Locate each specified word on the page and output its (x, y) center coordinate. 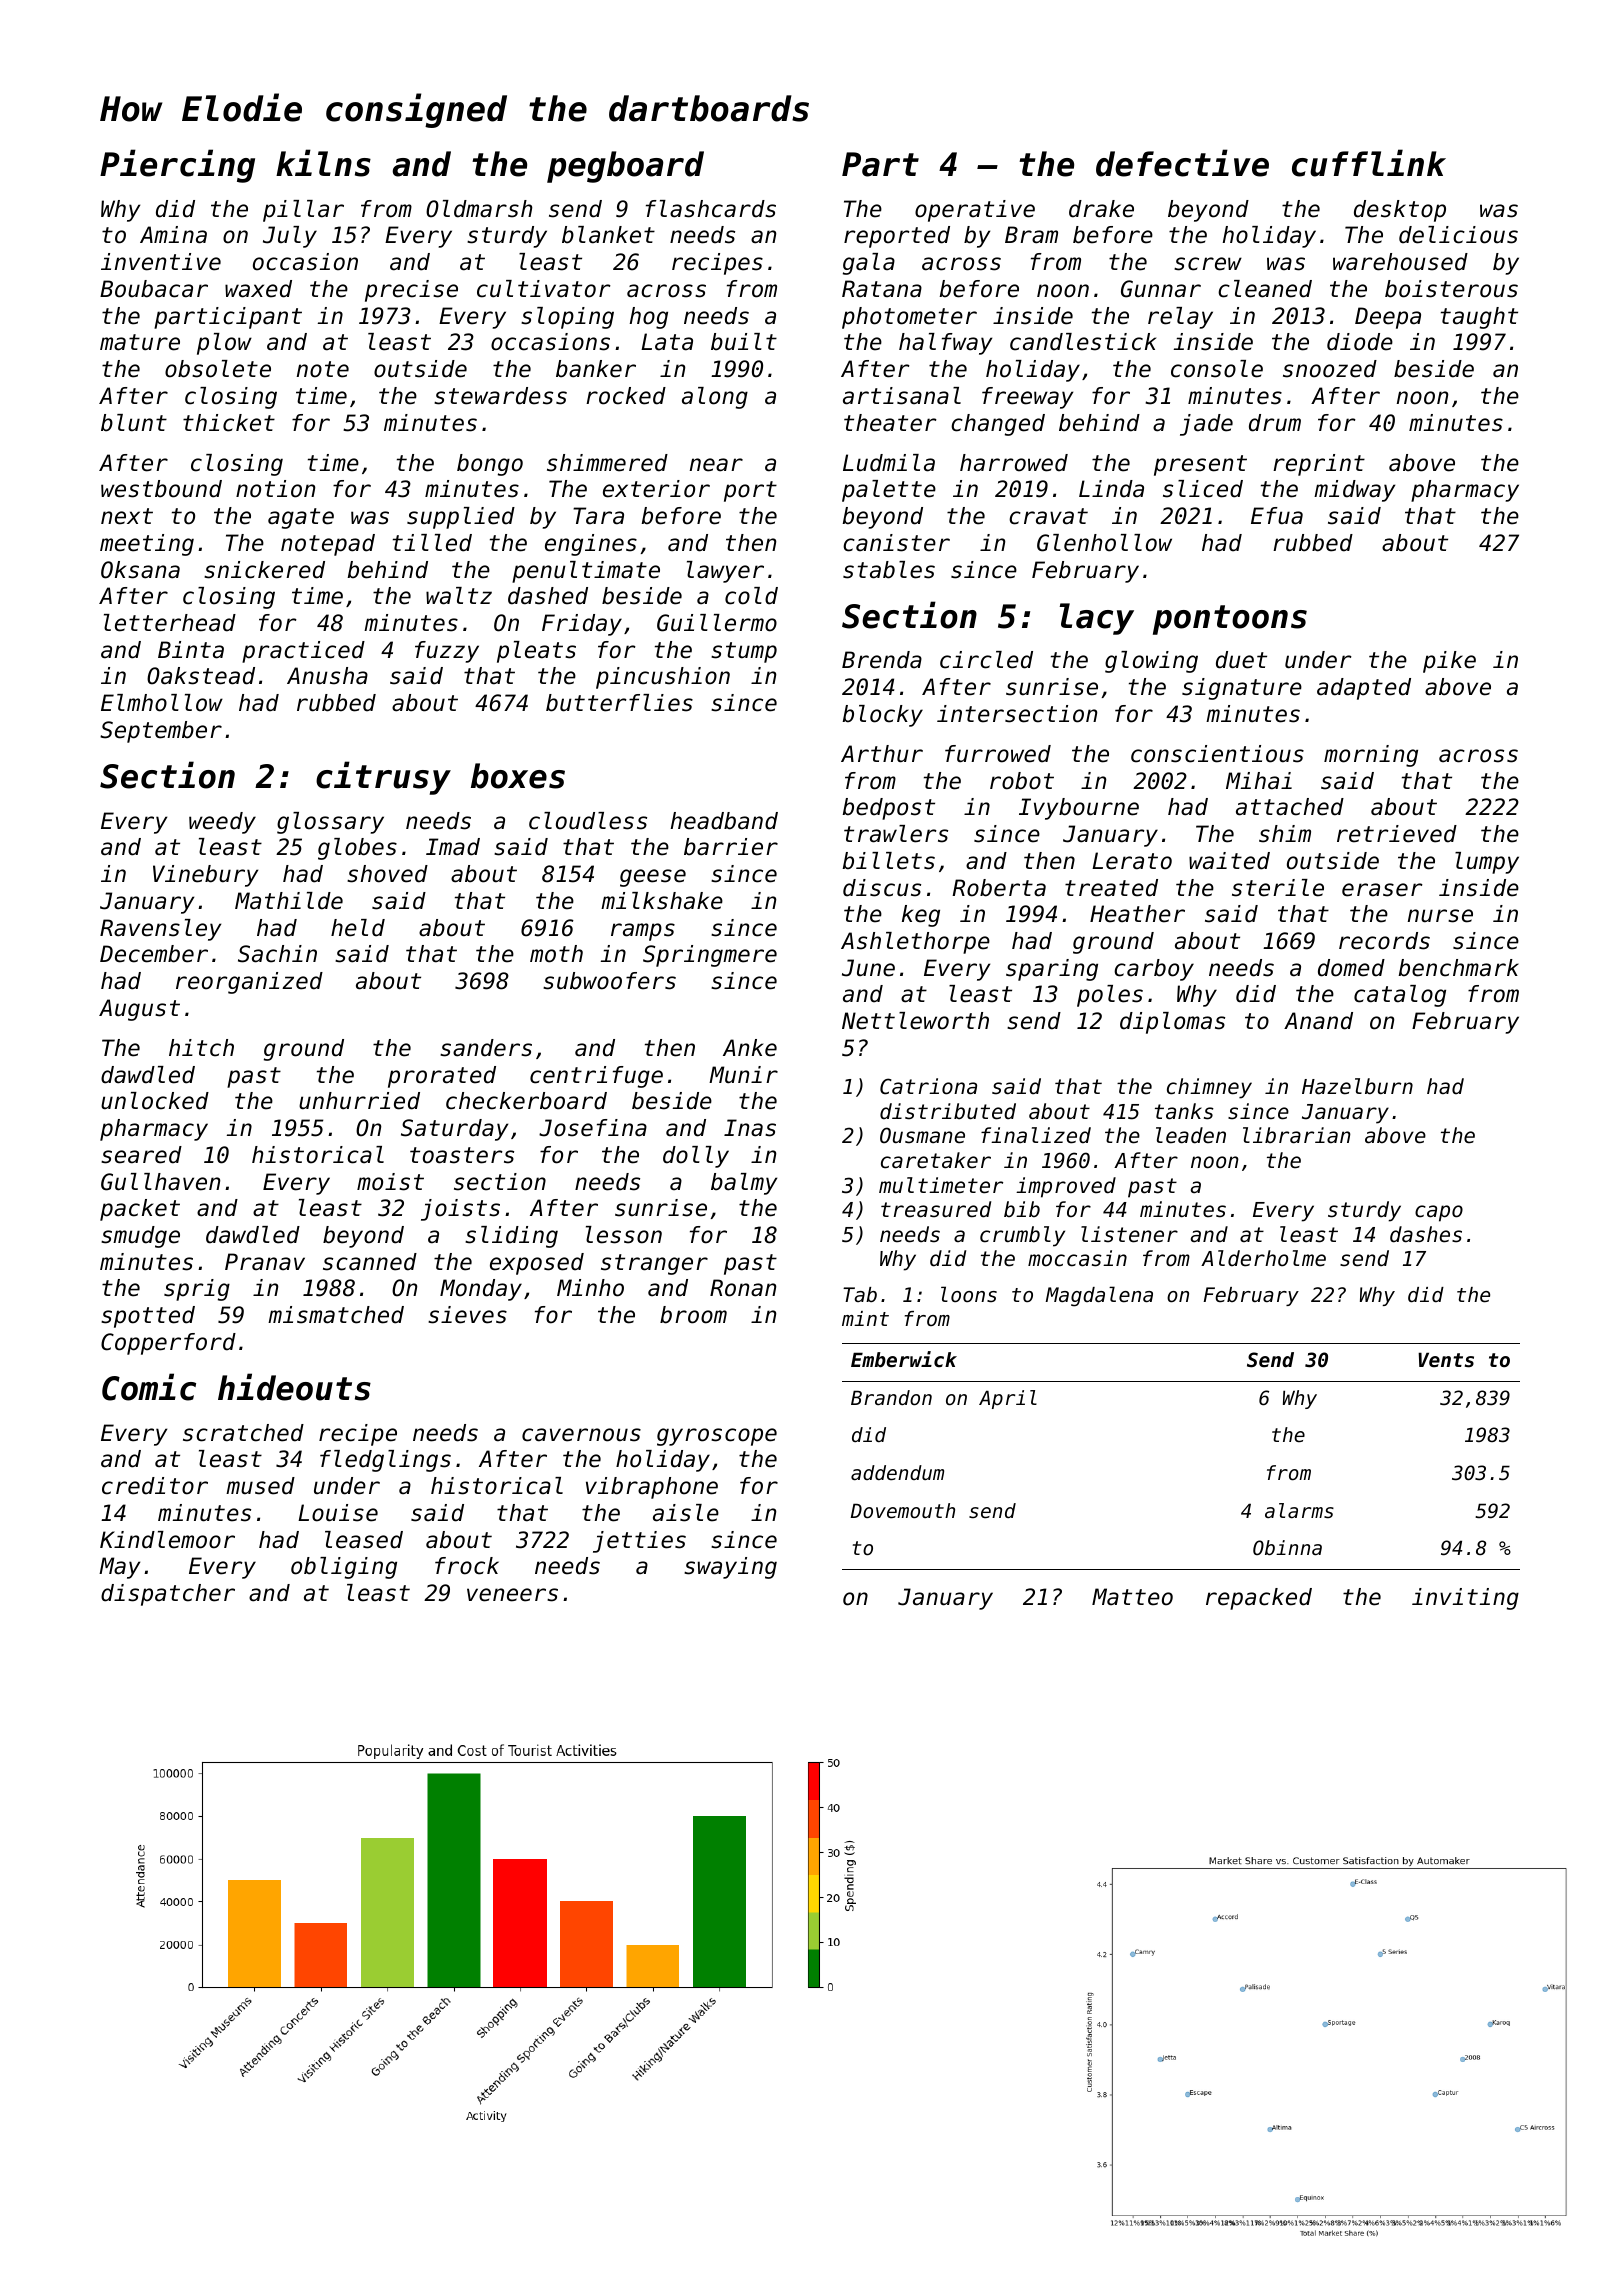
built (744, 342)
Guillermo (717, 623)
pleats (536, 652)
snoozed (1330, 369)
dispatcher (168, 1595)
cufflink (1369, 163)
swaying (730, 1568)
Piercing (177, 166)
